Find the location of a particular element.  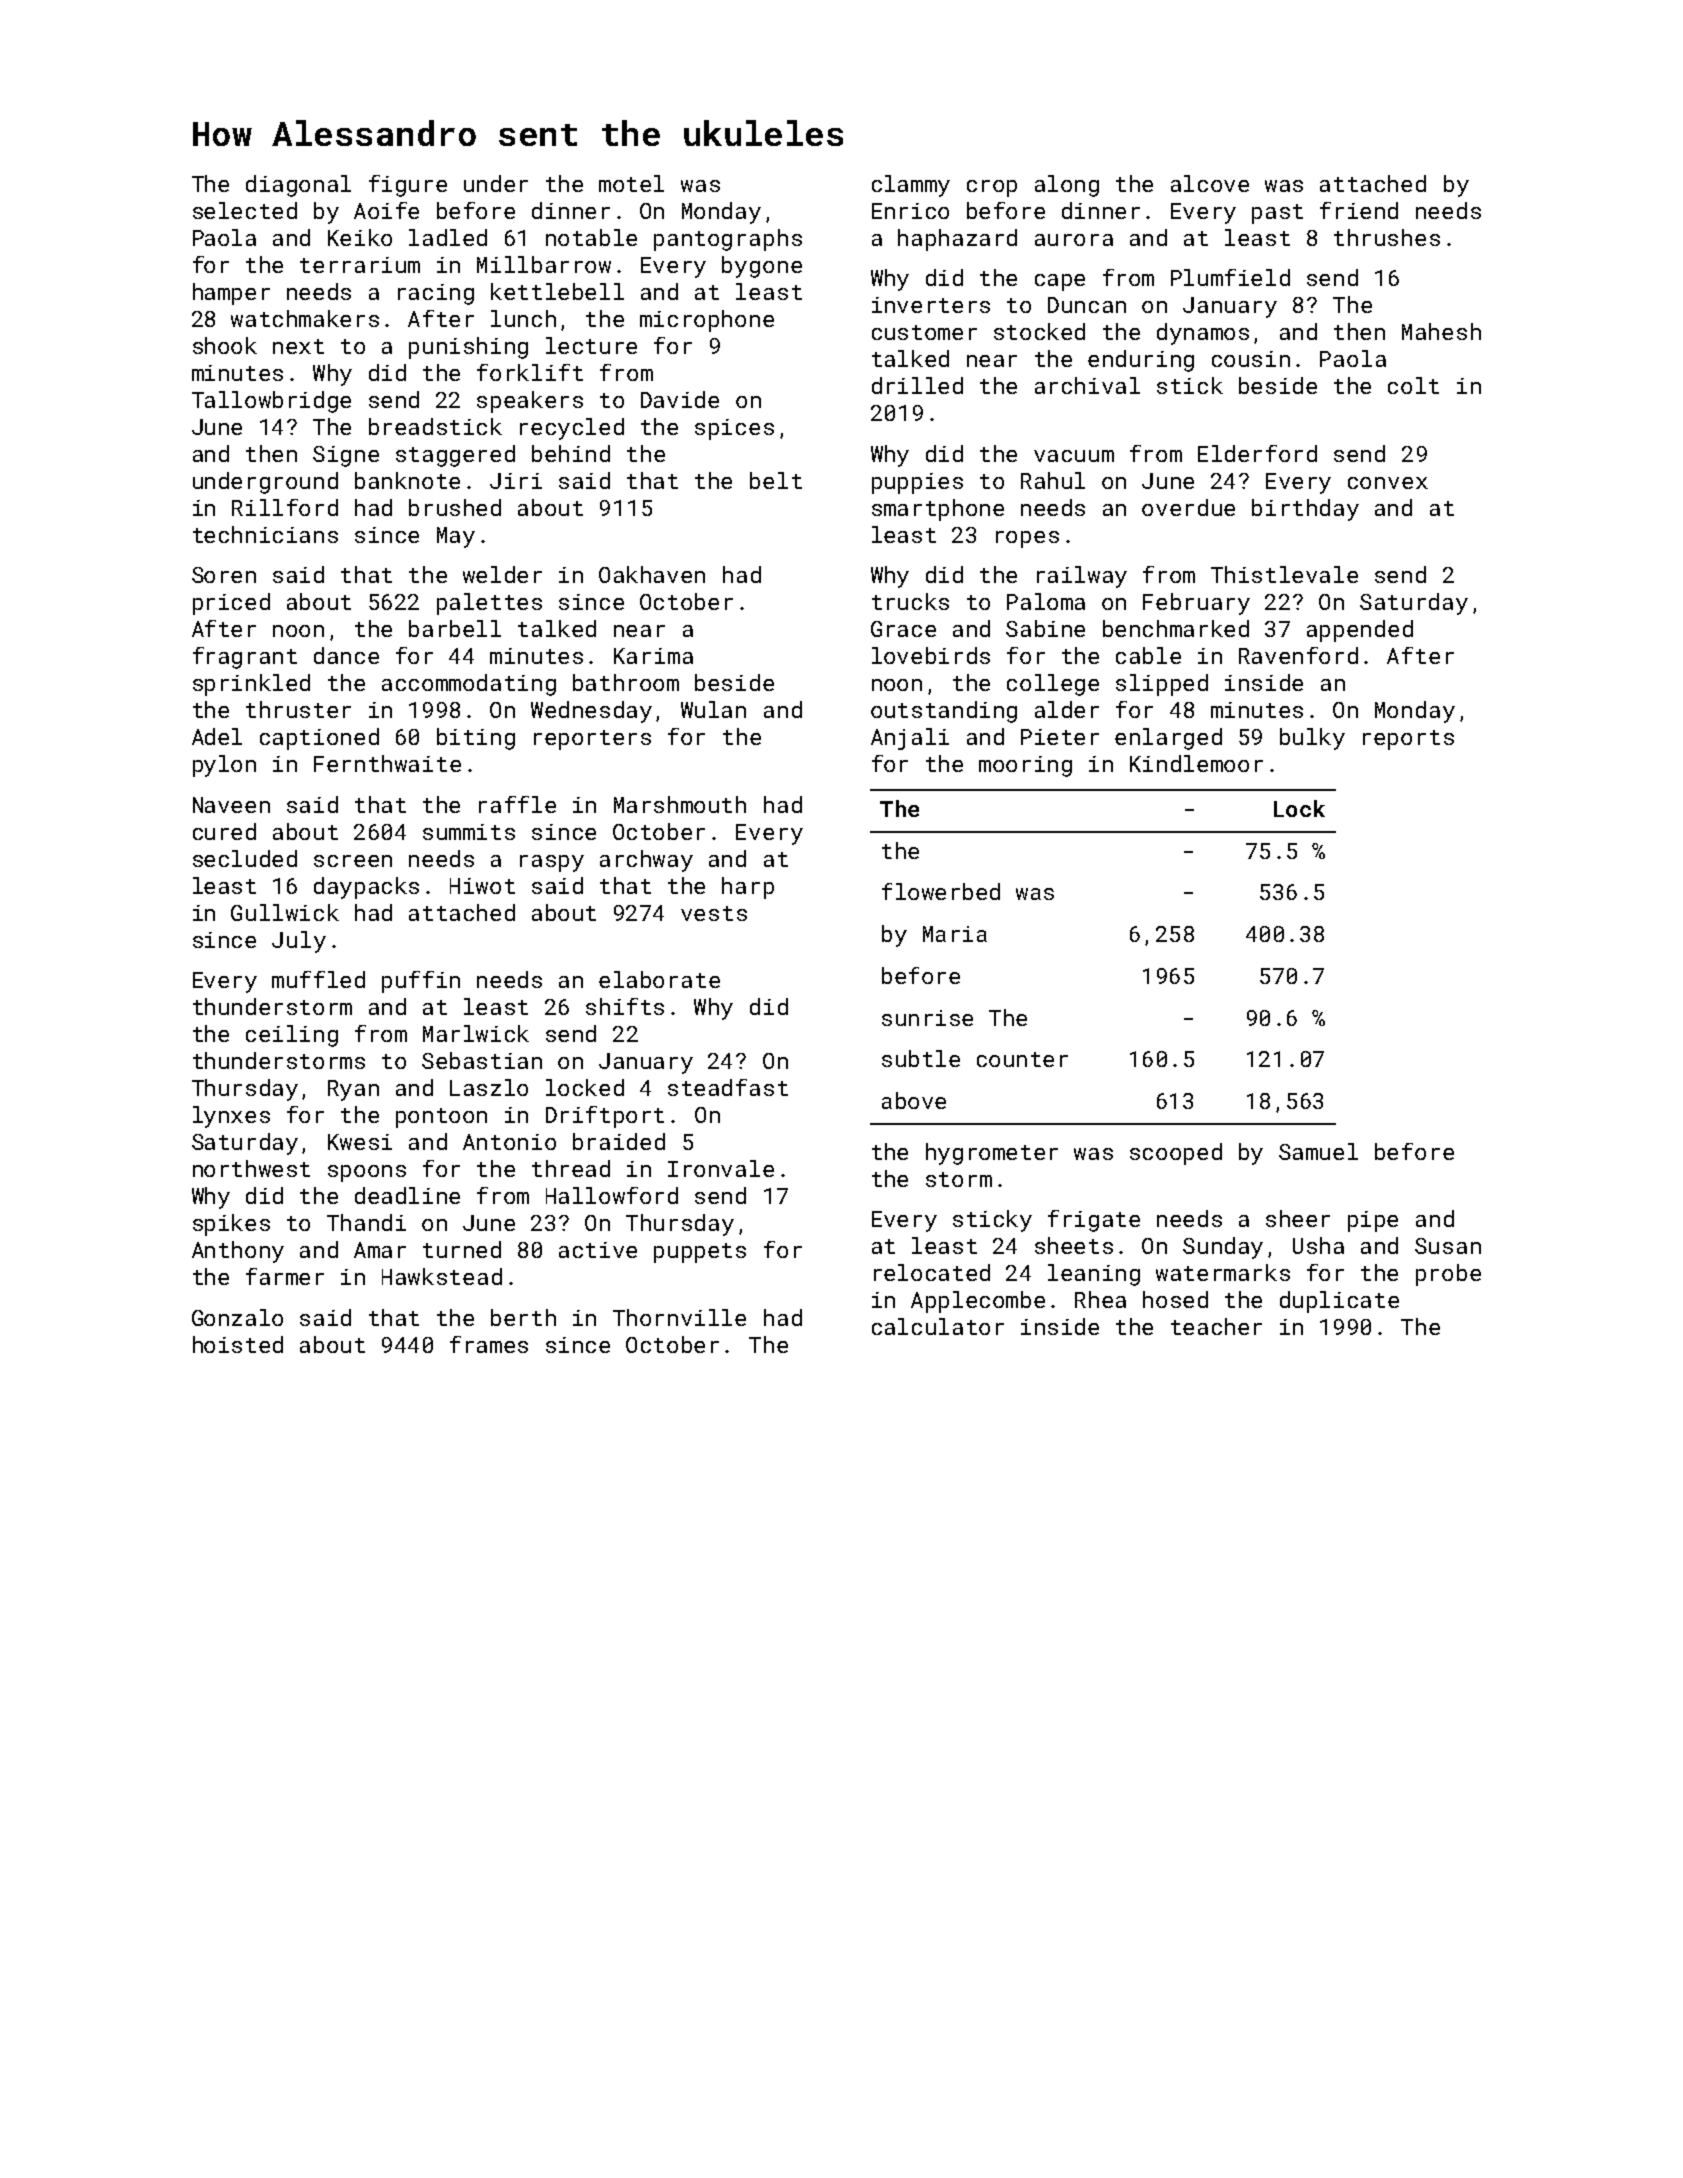

motel is located at coordinates (631, 183).
